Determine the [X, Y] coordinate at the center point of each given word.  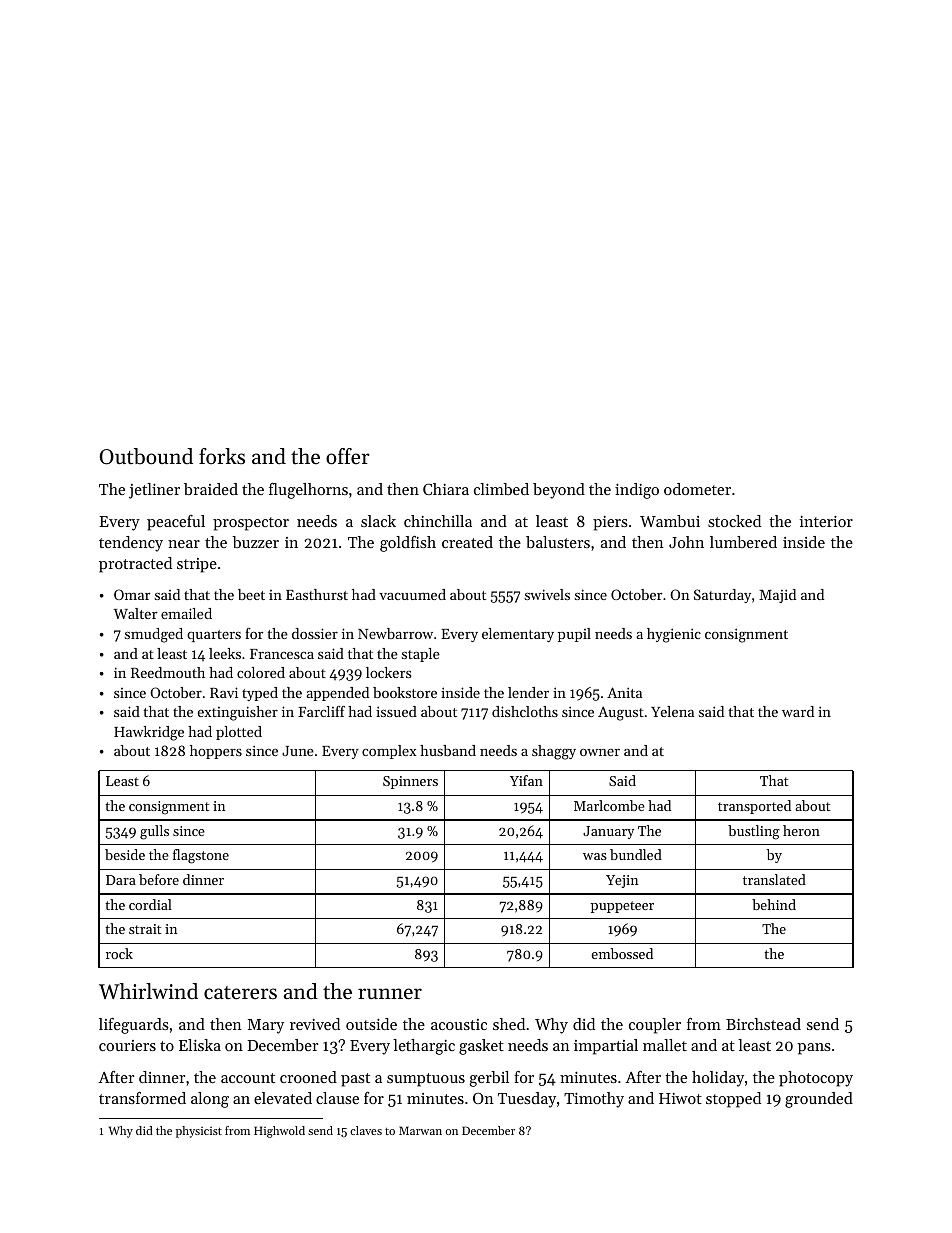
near [184, 544]
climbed [501, 489]
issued [396, 711]
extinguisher [238, 713]
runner [390, 994]
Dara [121, 880]
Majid [777, 596]
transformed [142, 1098]
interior [826, 521]
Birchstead [763, 1024]
